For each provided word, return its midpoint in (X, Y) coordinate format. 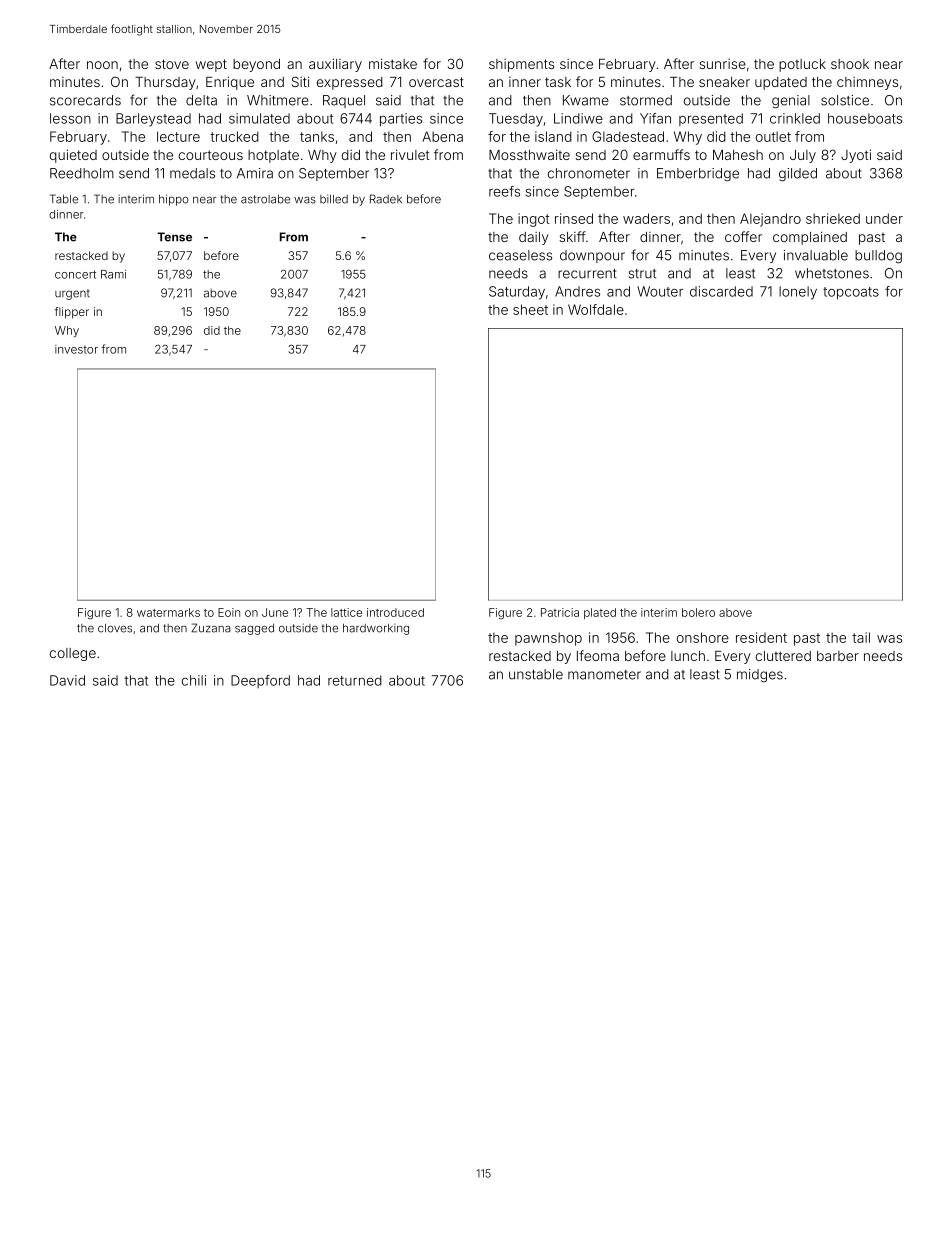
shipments (521, 65)
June (275, 612)
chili (194, 680)
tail (861, 637)
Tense (174, 237)
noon (102, 65)
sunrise (722, 64)
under (884, 218)
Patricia (560, 612)
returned (355, 680)
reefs (504, 191)
